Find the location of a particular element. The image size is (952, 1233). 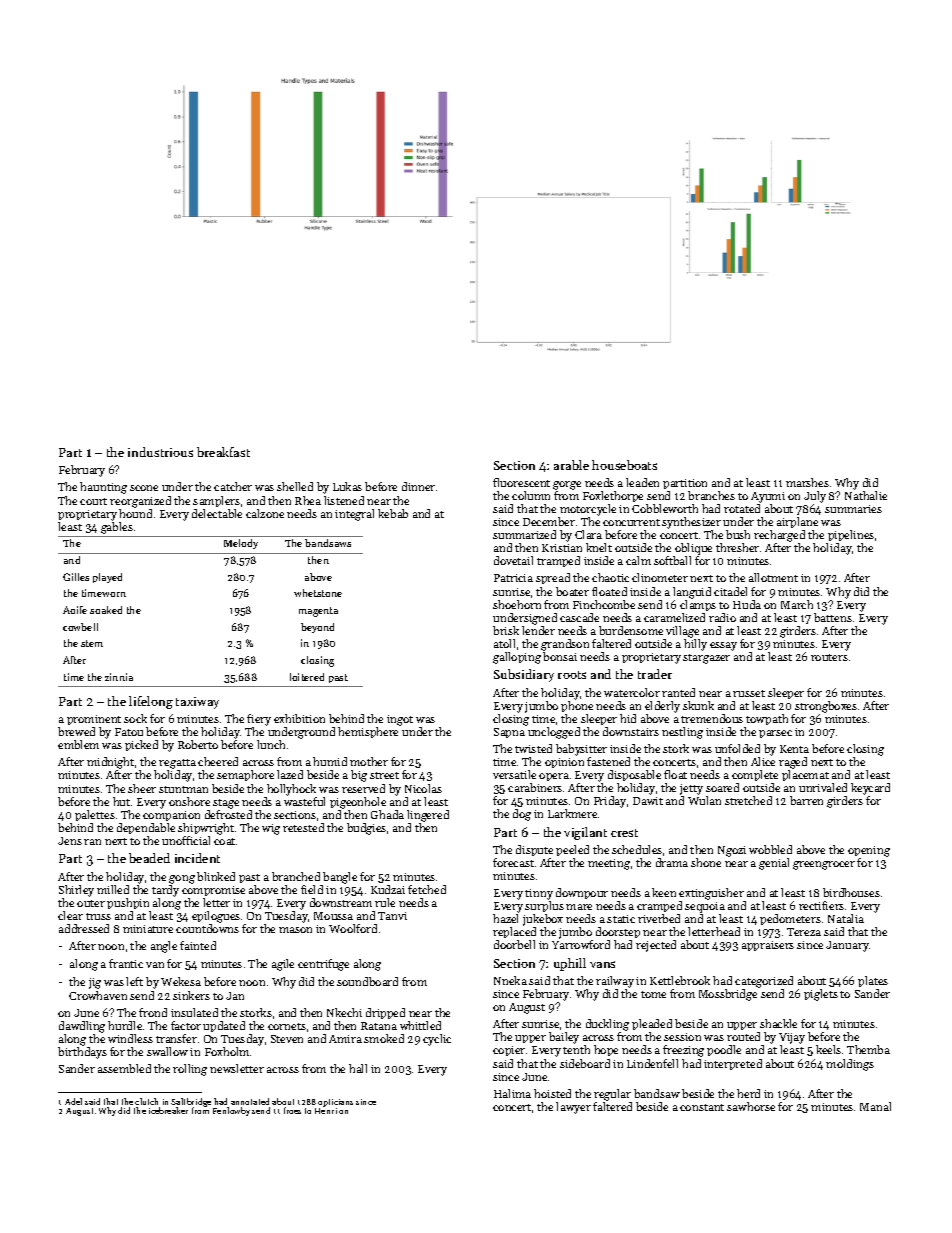

Mossbridge is located at coordinates (728, 995).
